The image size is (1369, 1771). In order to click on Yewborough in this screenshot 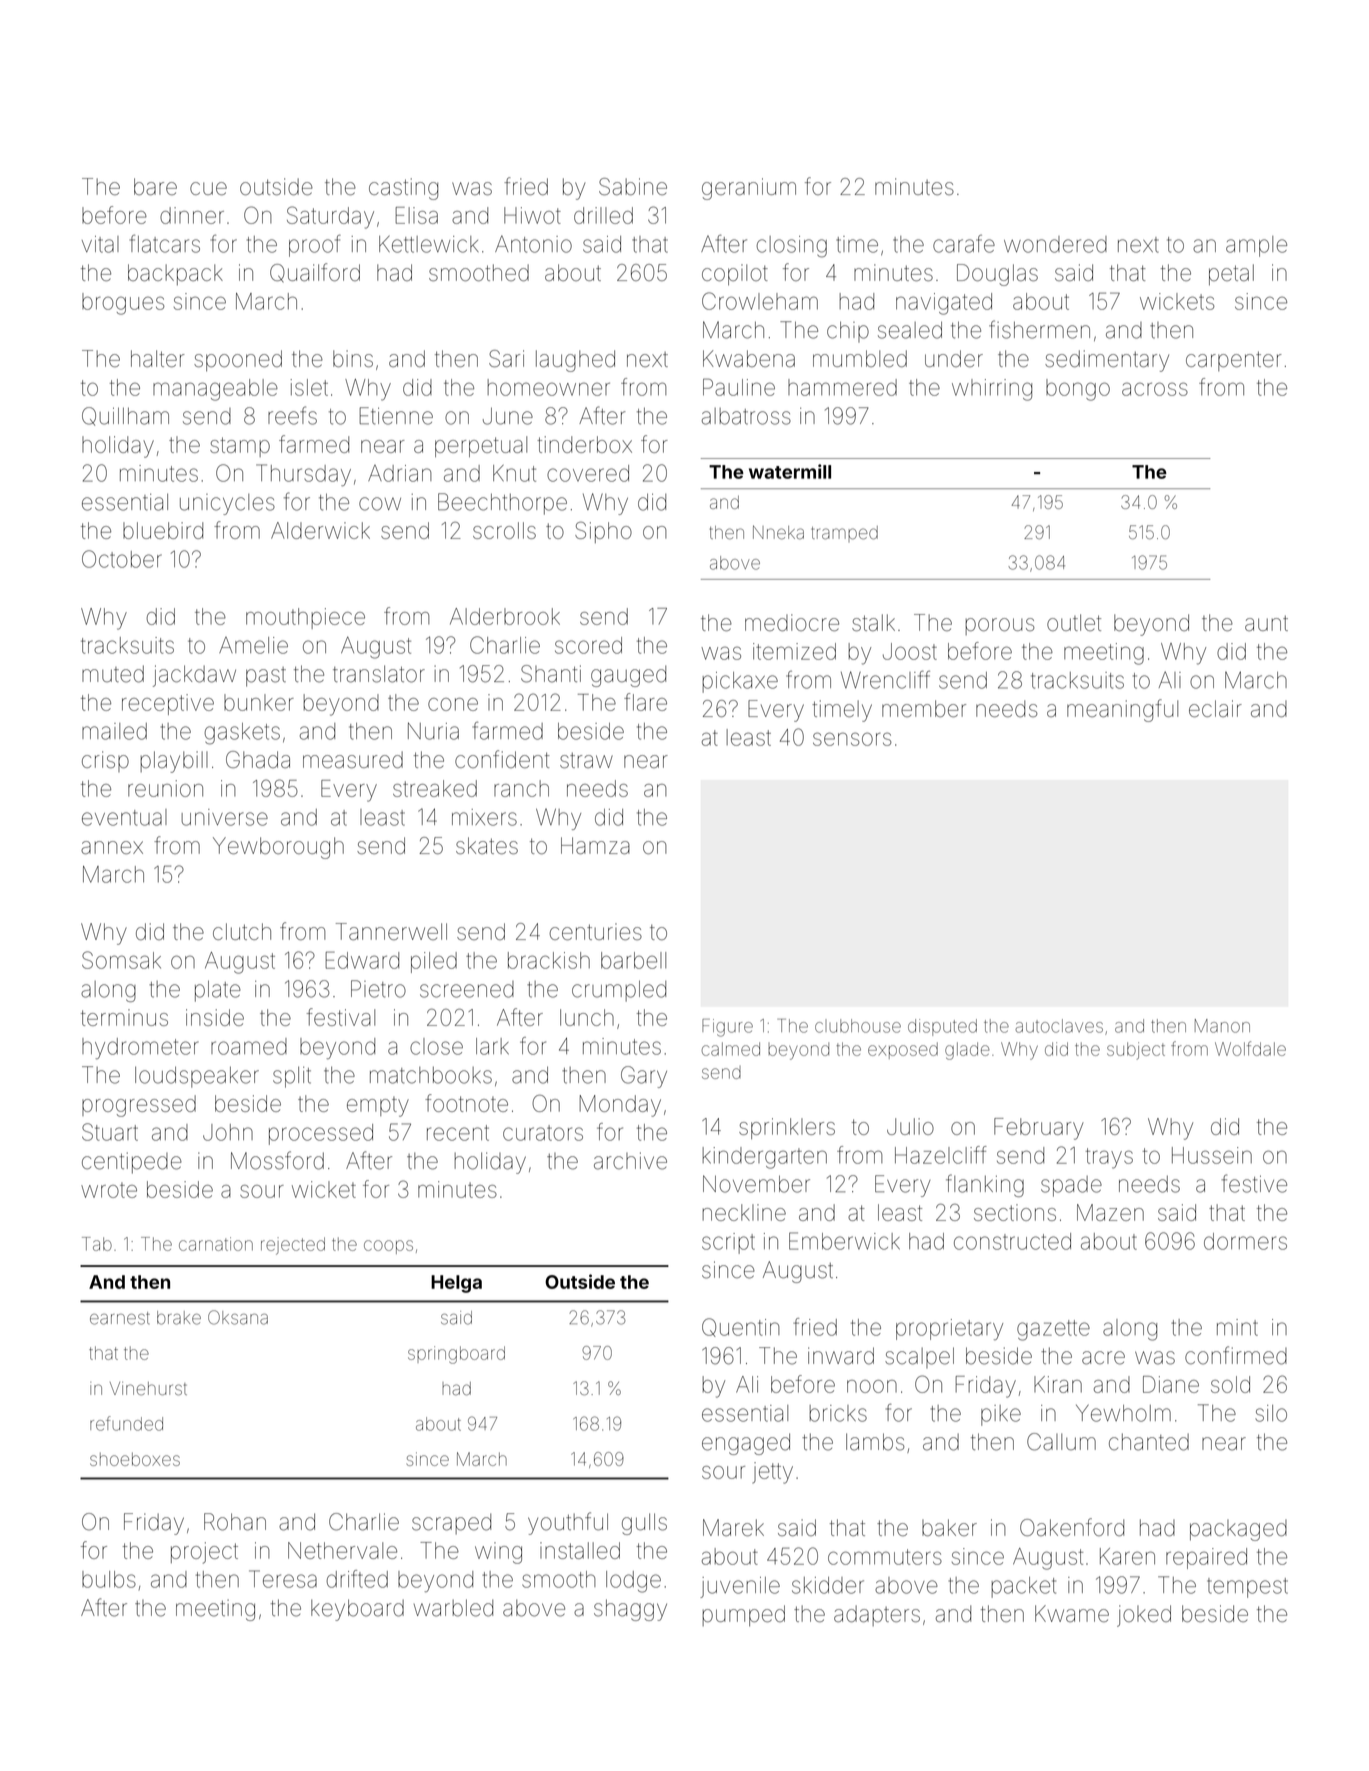, I will do `click(278, 848)`.
